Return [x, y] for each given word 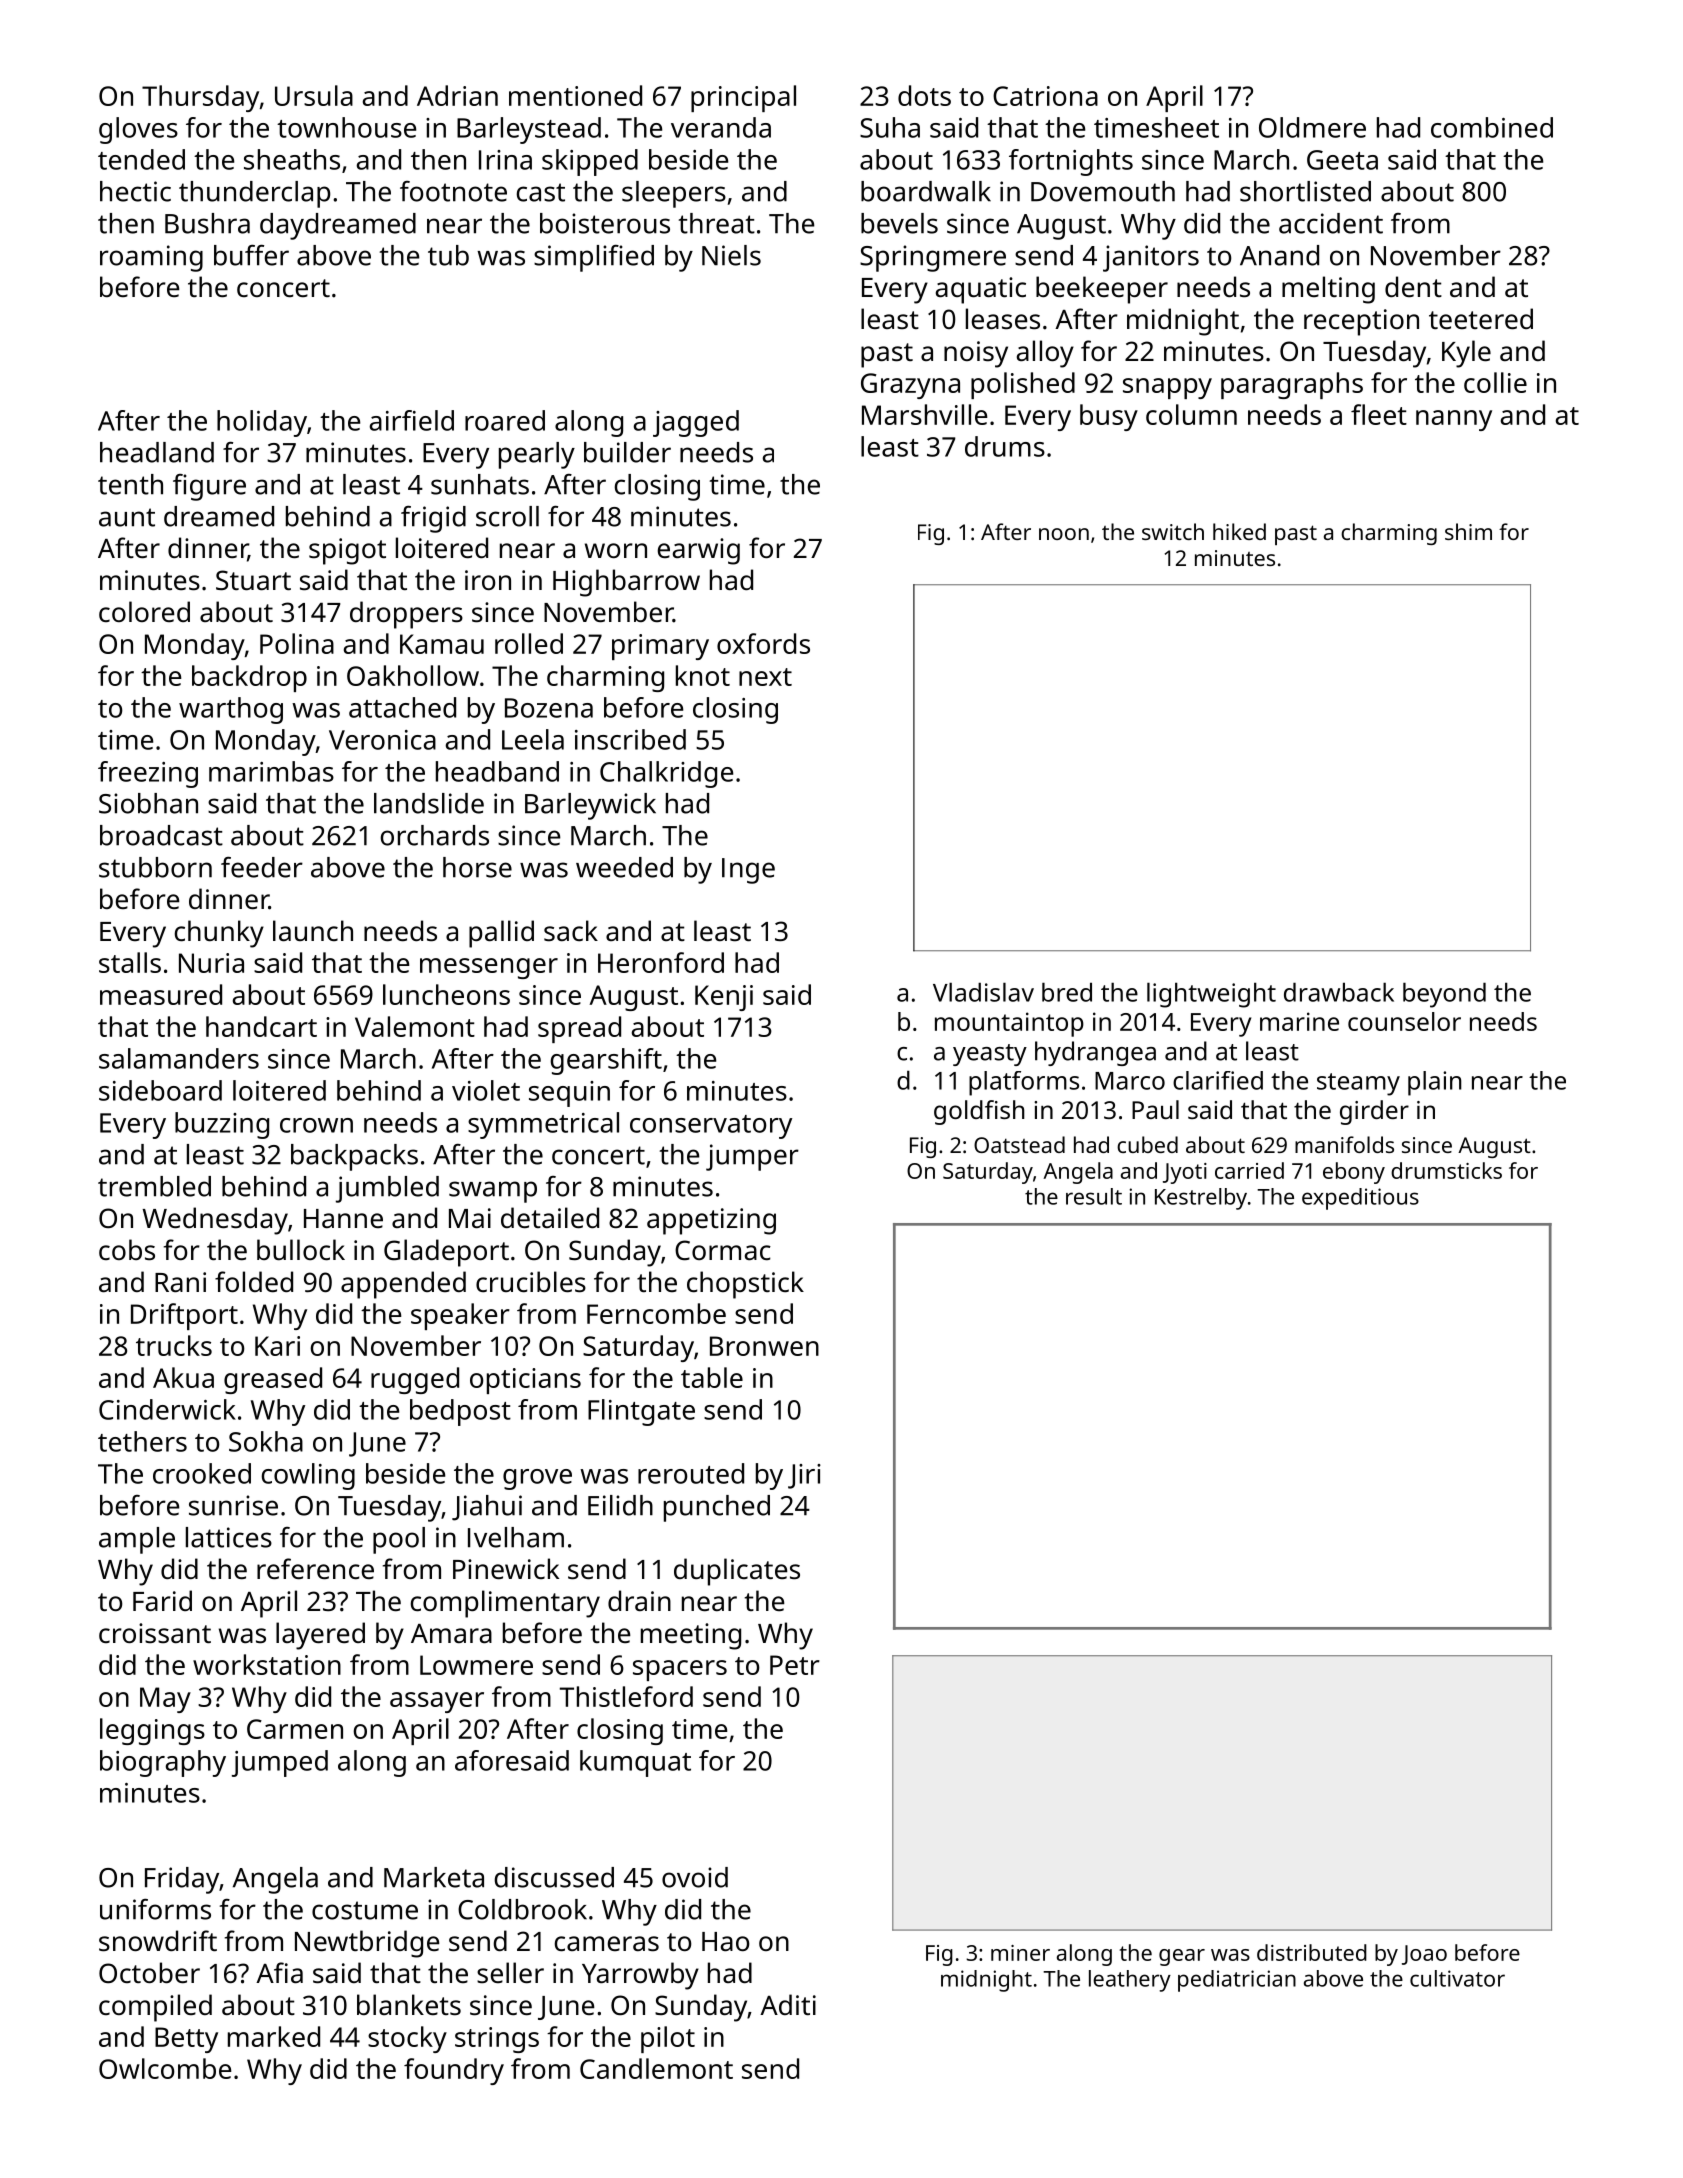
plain [1435, 1083]
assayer [437, 1702]
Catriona [1045, 96]
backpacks [354, 1157]
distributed [1312, 1952]
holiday [262, 423]
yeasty [990, 1055]
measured [161, 994]
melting [1328, 290]
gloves [138, 130]
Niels [731, 255]
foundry [454, 2071]
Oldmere [1312, 127]
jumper [752, 1157]
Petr [795, 1665]
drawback [1339, 992]
